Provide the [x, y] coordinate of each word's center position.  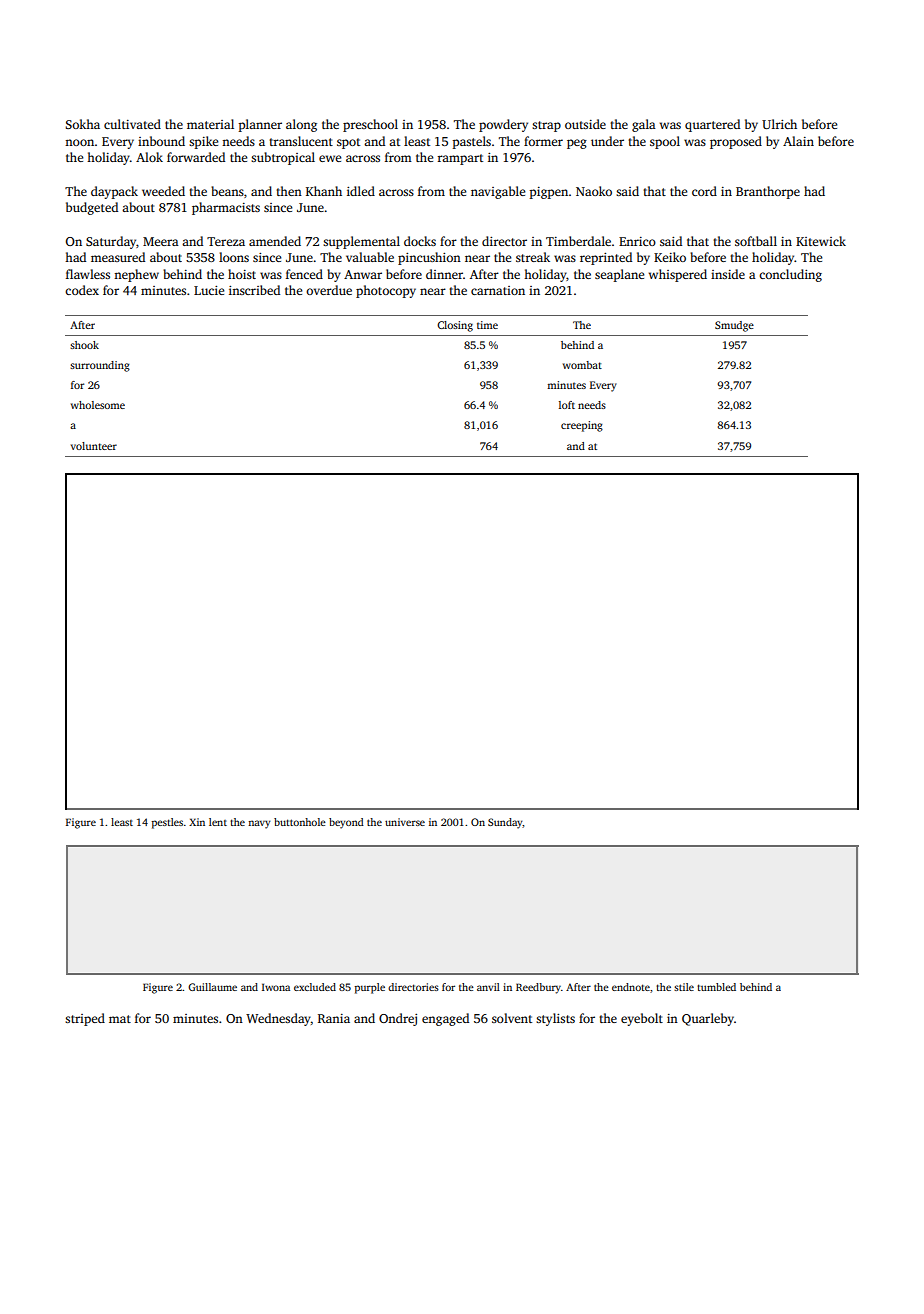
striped [85, 1019]
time [487, 325]
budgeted [92, 208]
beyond [346, 823]
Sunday [505, 823]
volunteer [94, 446]
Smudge [734, 326]
